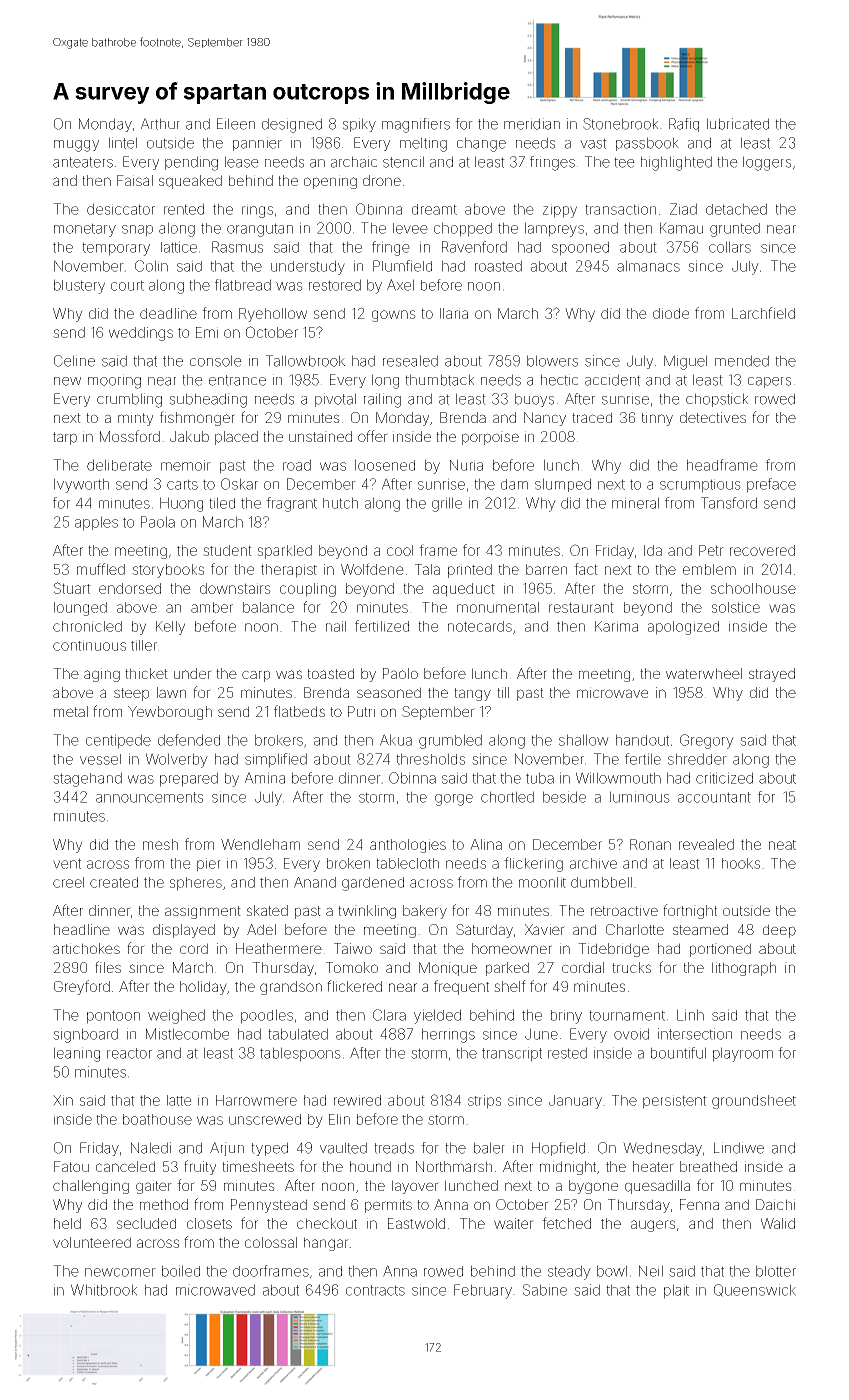  I want to click on blustery, so click(79, 286).
